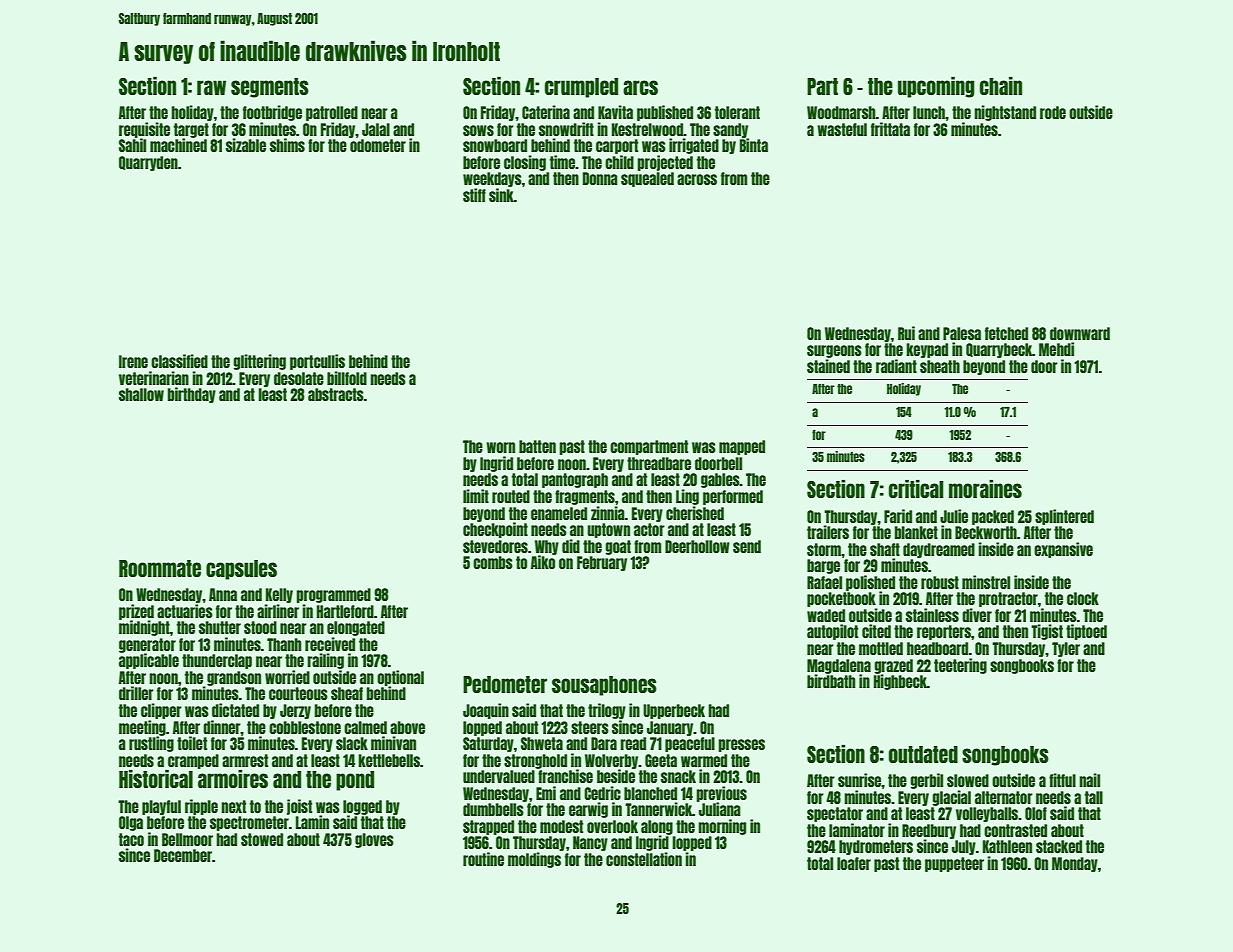 This screenshot has height=952, width=1233. What do you see at coordinates (270, 88) in the screenshot?
I see `segments` at bounding box center [270, 88].
